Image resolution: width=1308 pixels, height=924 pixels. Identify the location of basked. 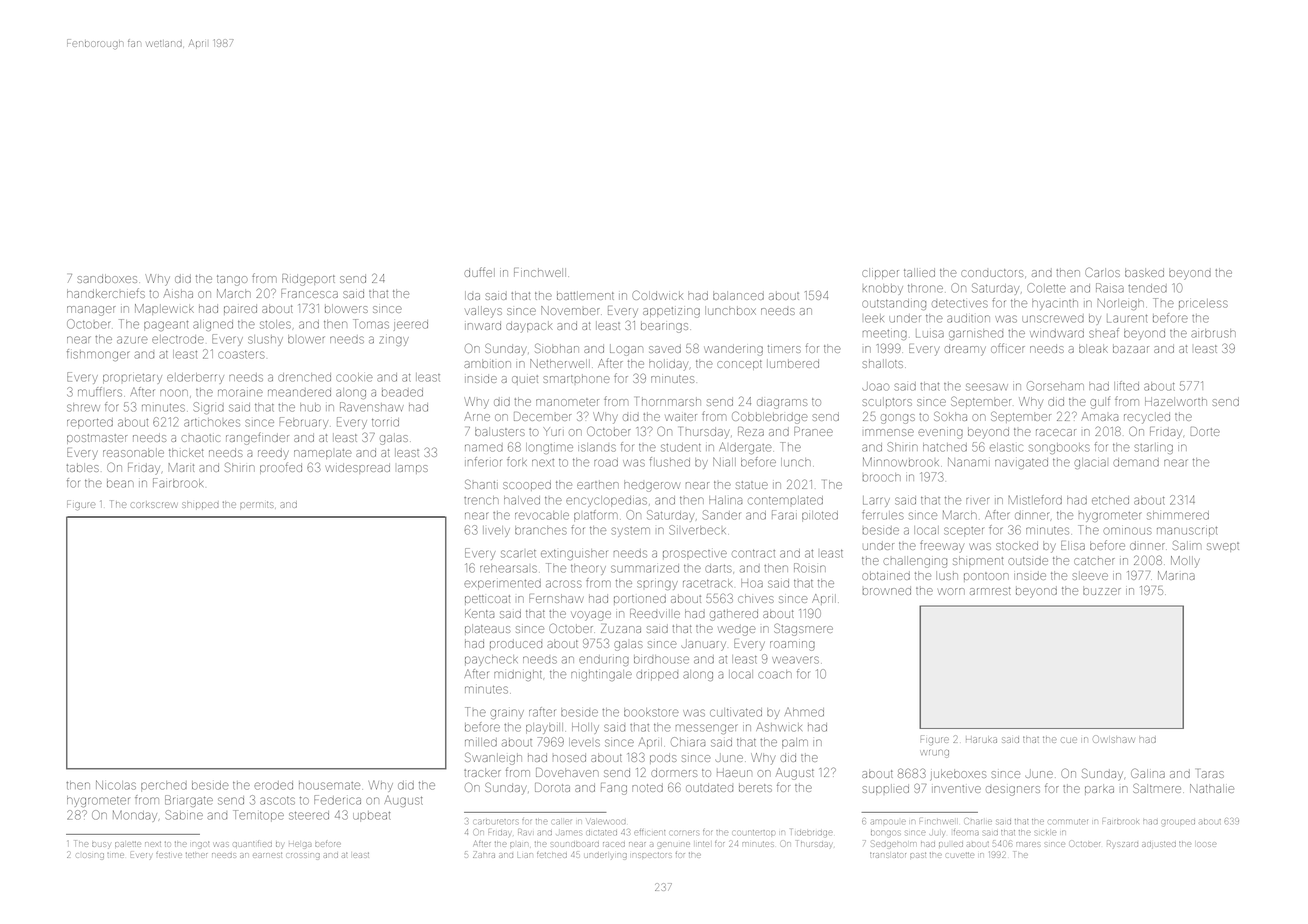
(1144, 272).
